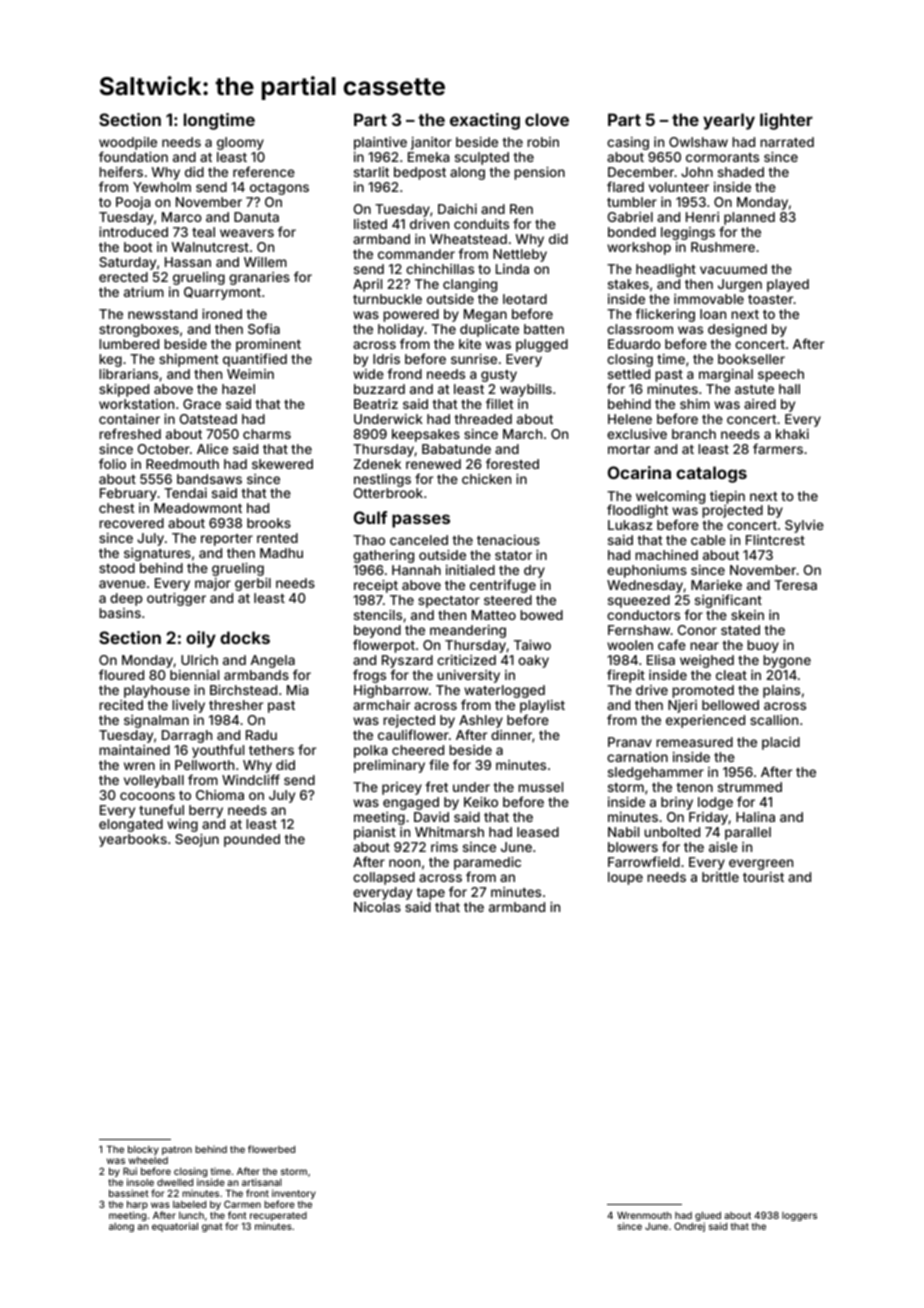 The height and width of the screenshot is (1308, 924). I want to click on harp, so click(137, 1205).
